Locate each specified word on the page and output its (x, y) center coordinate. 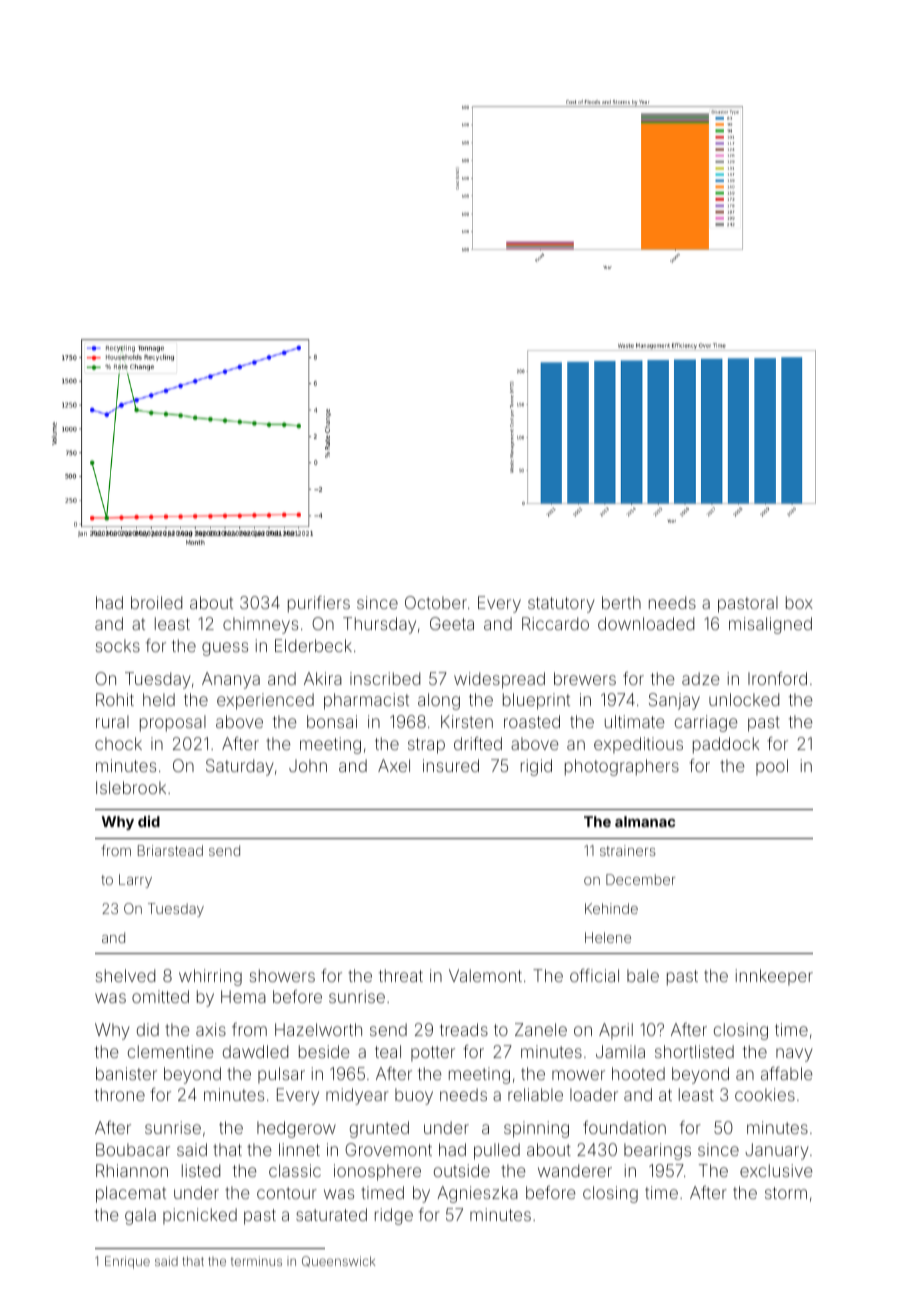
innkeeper (774, 977)
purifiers (319, 604)
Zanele (541, 1029)
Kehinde (611, 908)
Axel (394, 765)
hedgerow (296, 1129)
